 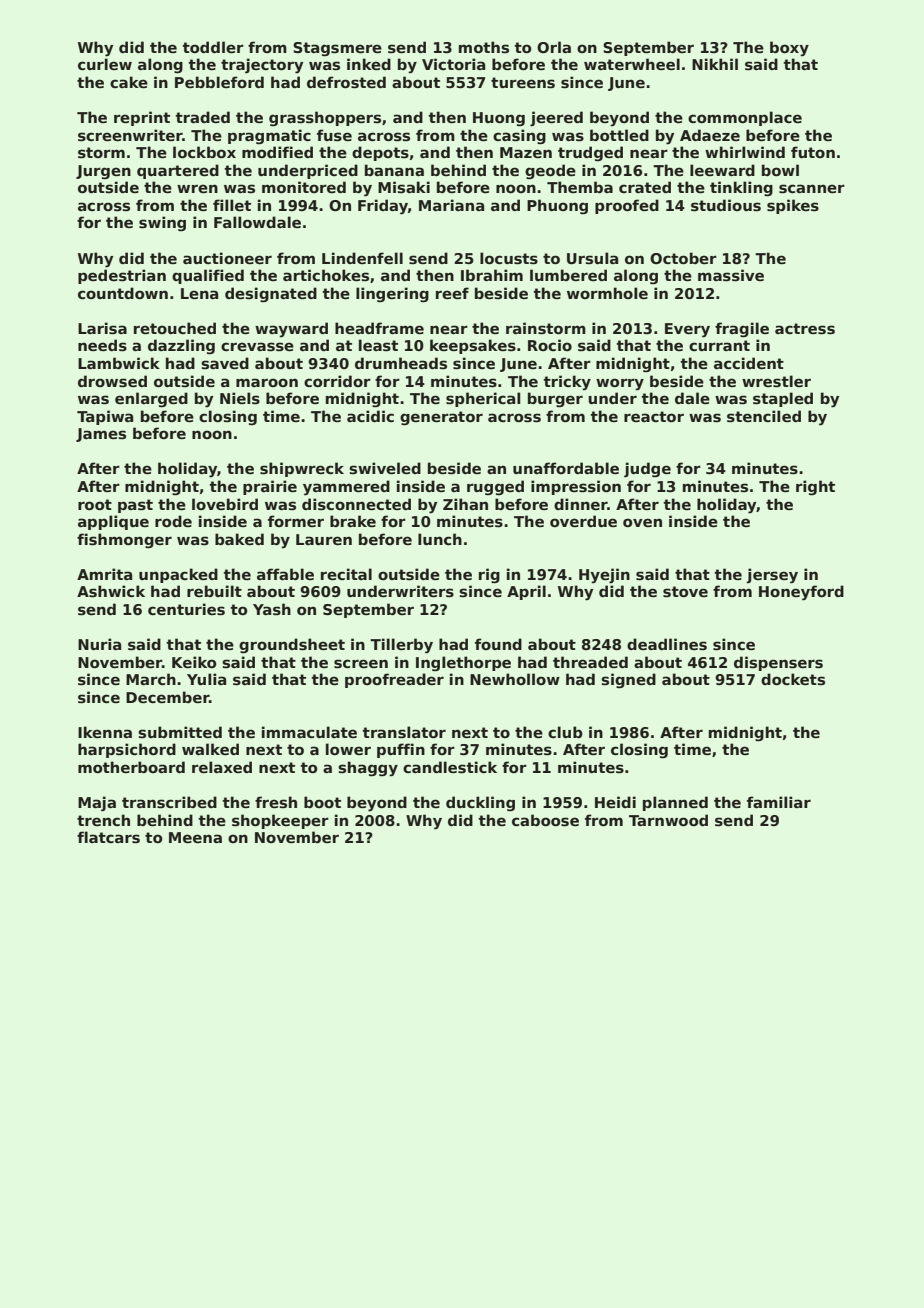 What do you see at coordinates (101, 435) in the image?
I see `James` at bounding box center [101, 435].
